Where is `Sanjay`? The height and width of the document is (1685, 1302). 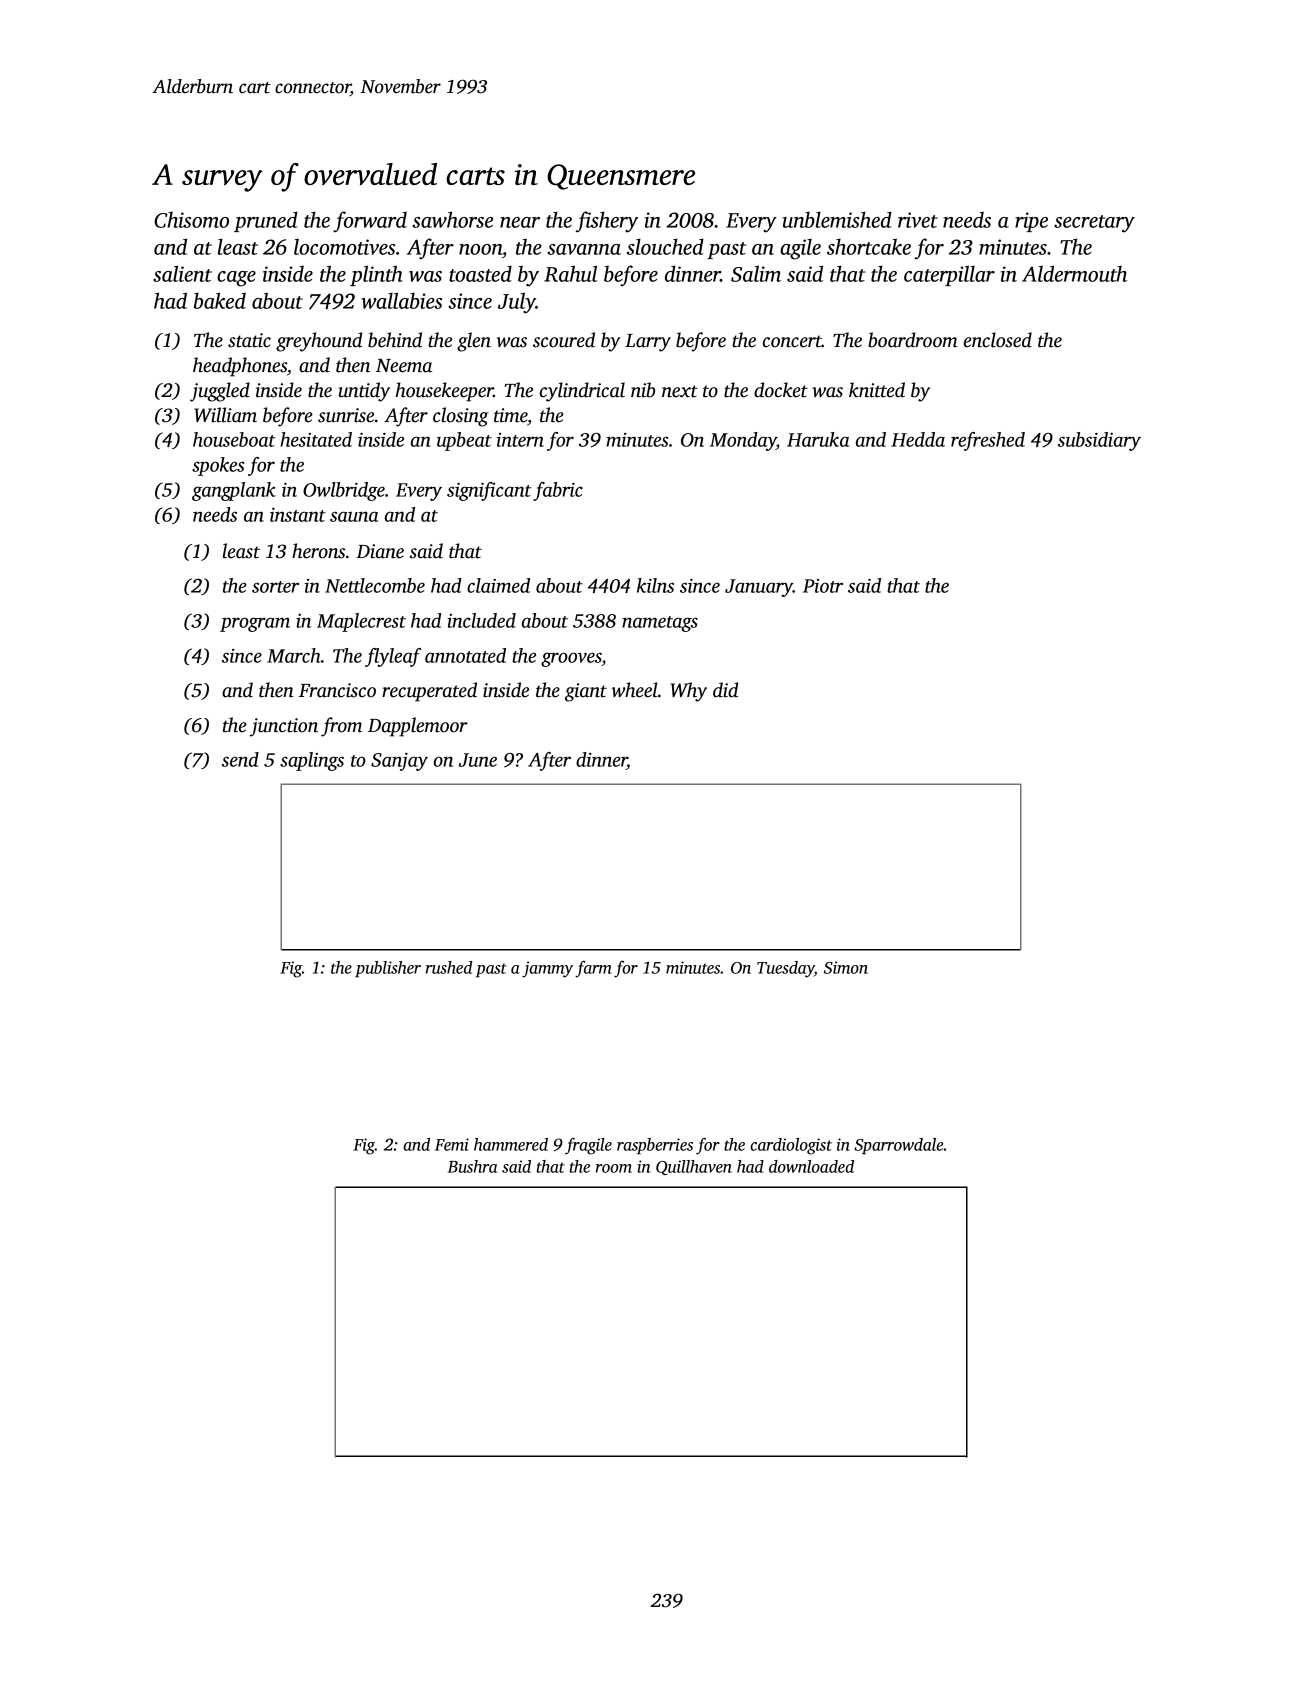
Sanjay is located at coordinates (399, 762).
